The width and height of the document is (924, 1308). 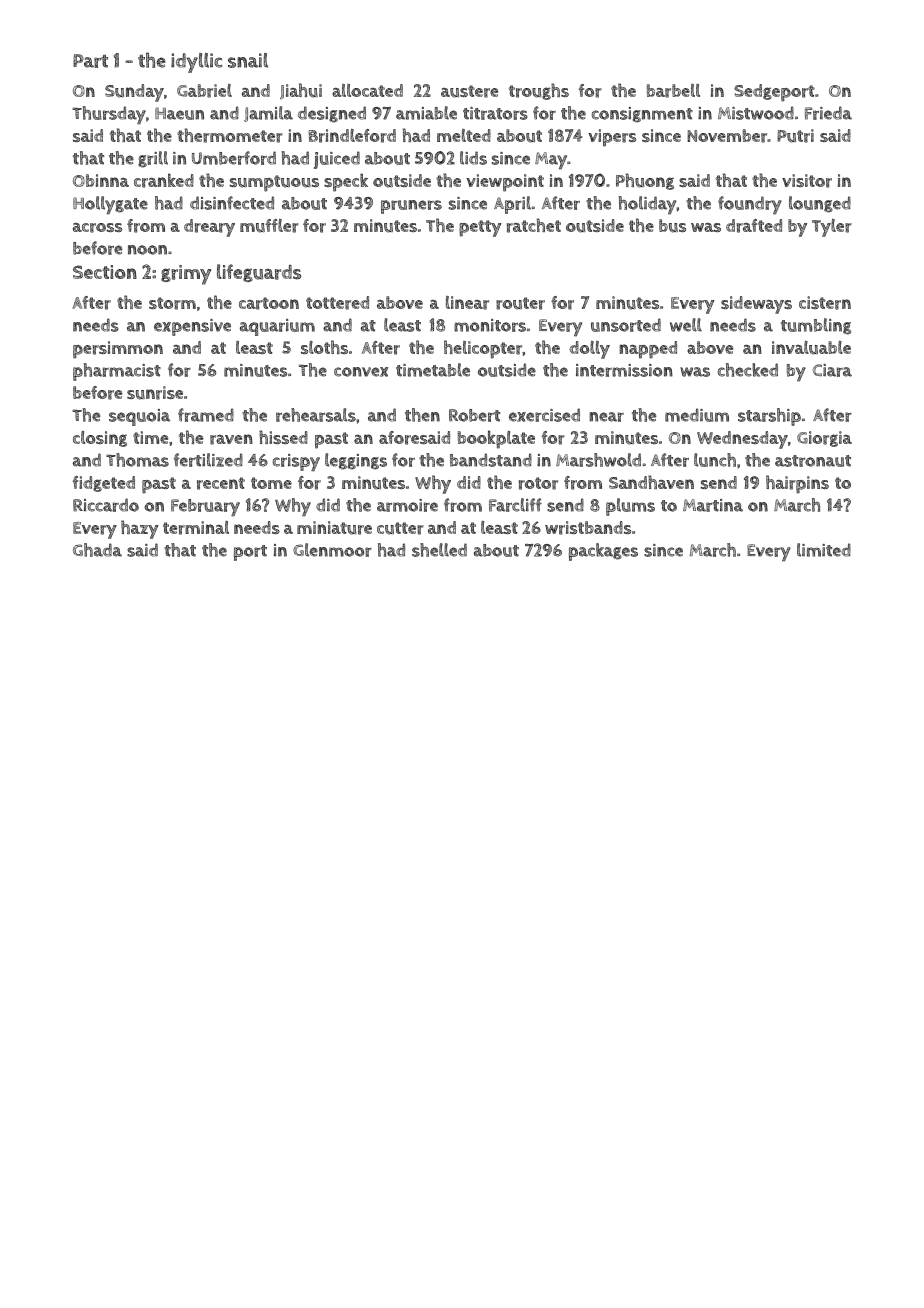 What do you see at coordinates (626, 325) in the document?
I see `unsorted` at bounding box center [626, 325].
